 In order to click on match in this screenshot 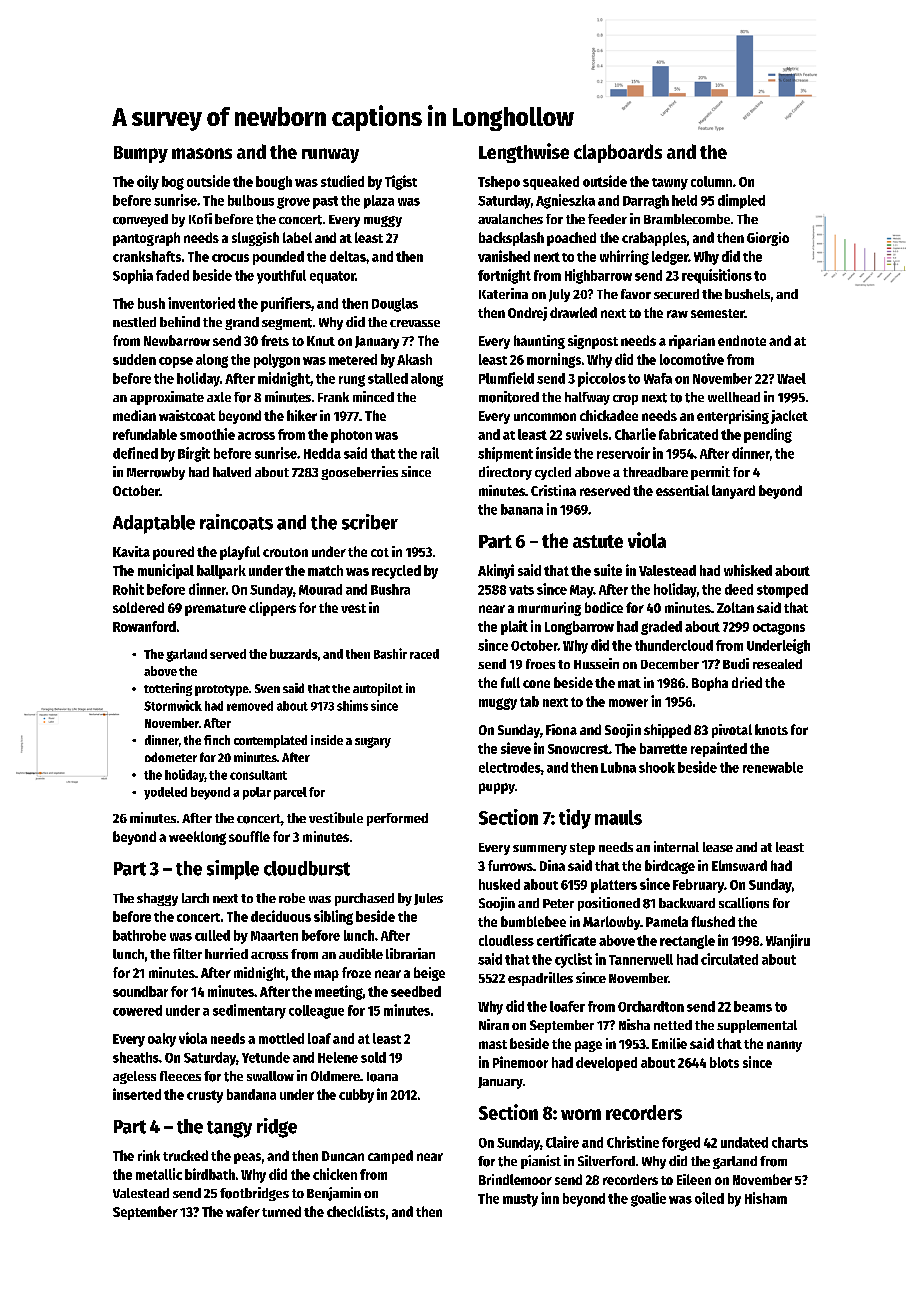, I will do `click(325, 570)`.
